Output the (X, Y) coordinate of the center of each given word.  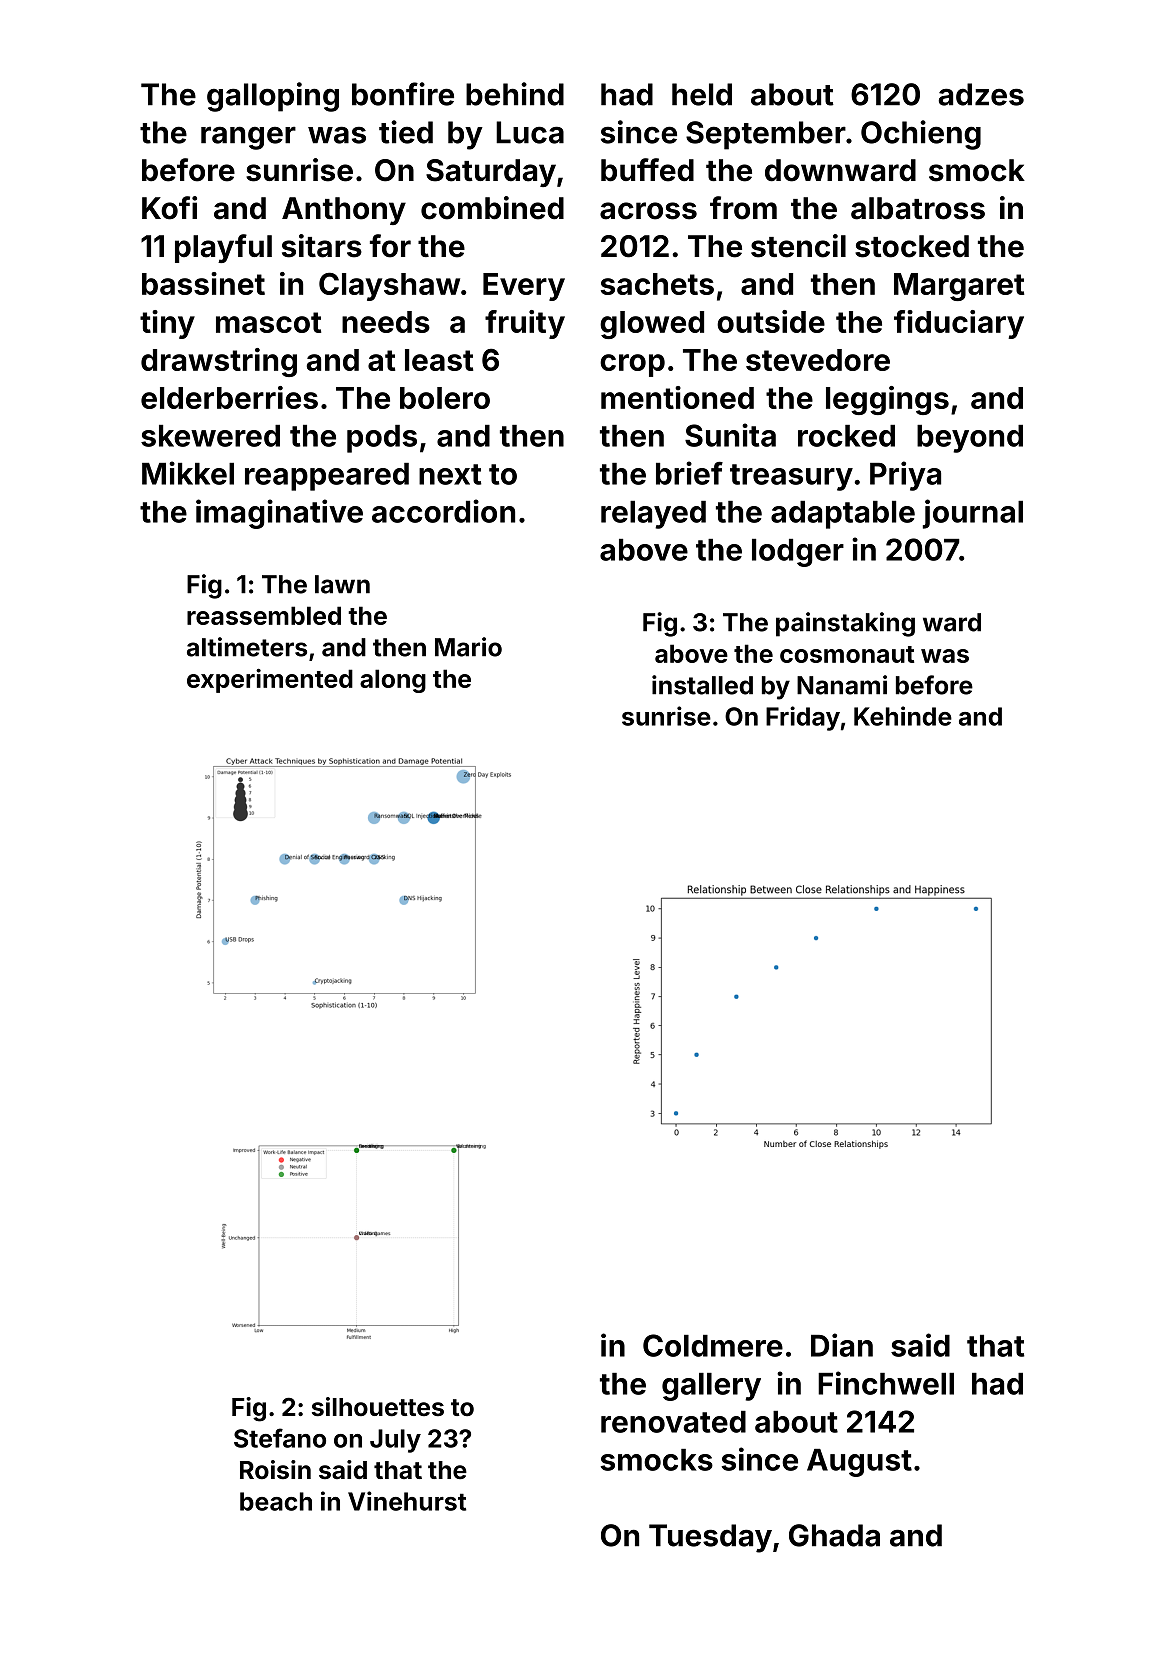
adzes (981, 94)
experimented (270, 681)
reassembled (264, 615)
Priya (905, 476)
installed (702, 685)
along (393, 681)
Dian (842, 1345)
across (648, 211)
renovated (673, 1422)
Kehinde (903, 716)
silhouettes (378, 1407)
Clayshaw (389, 286)
